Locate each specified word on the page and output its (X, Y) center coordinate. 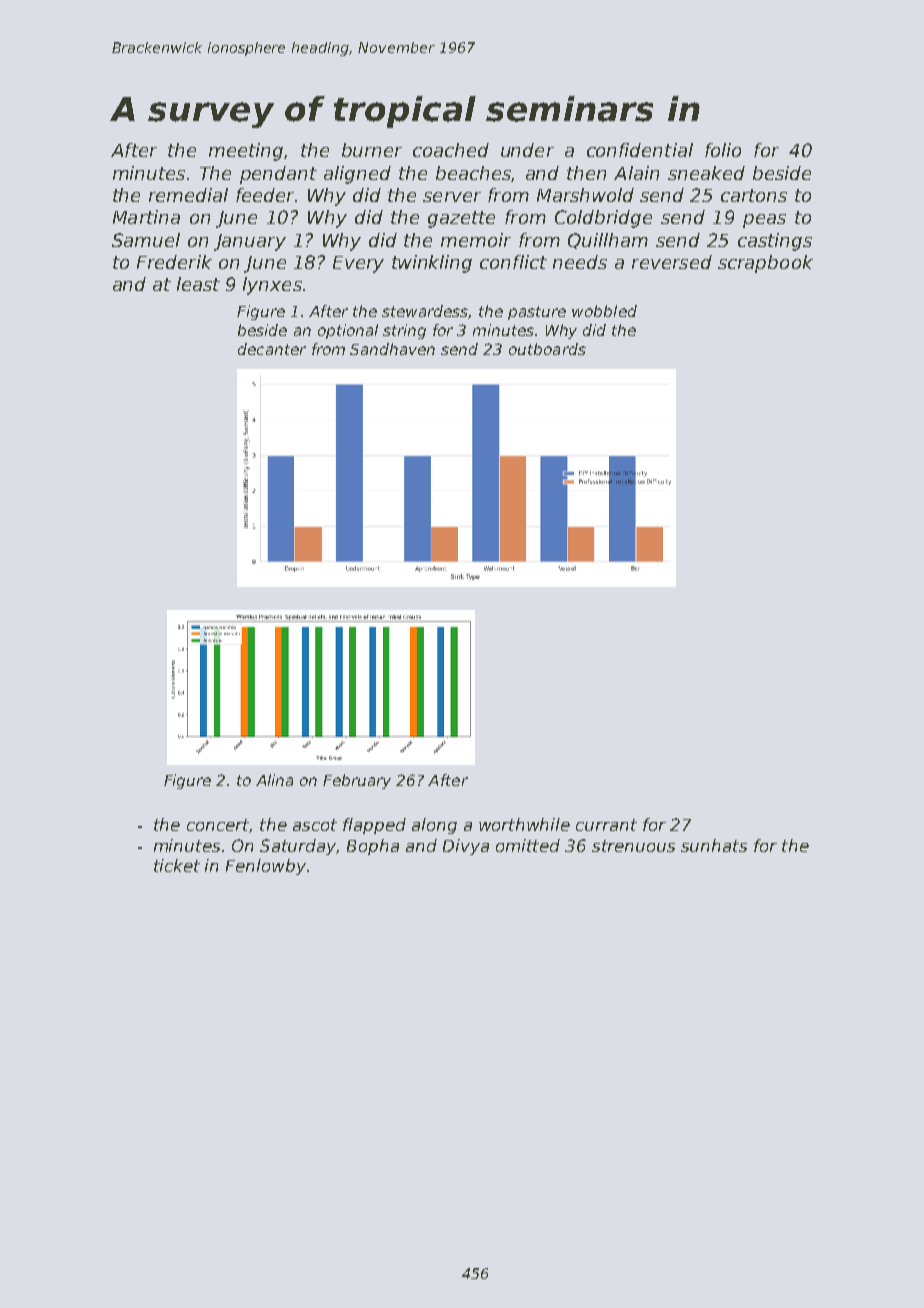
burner (372, 150)
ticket (177, 865)
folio (723, 150)
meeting (246, 152)
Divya (466, 847)
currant (606, 825)
